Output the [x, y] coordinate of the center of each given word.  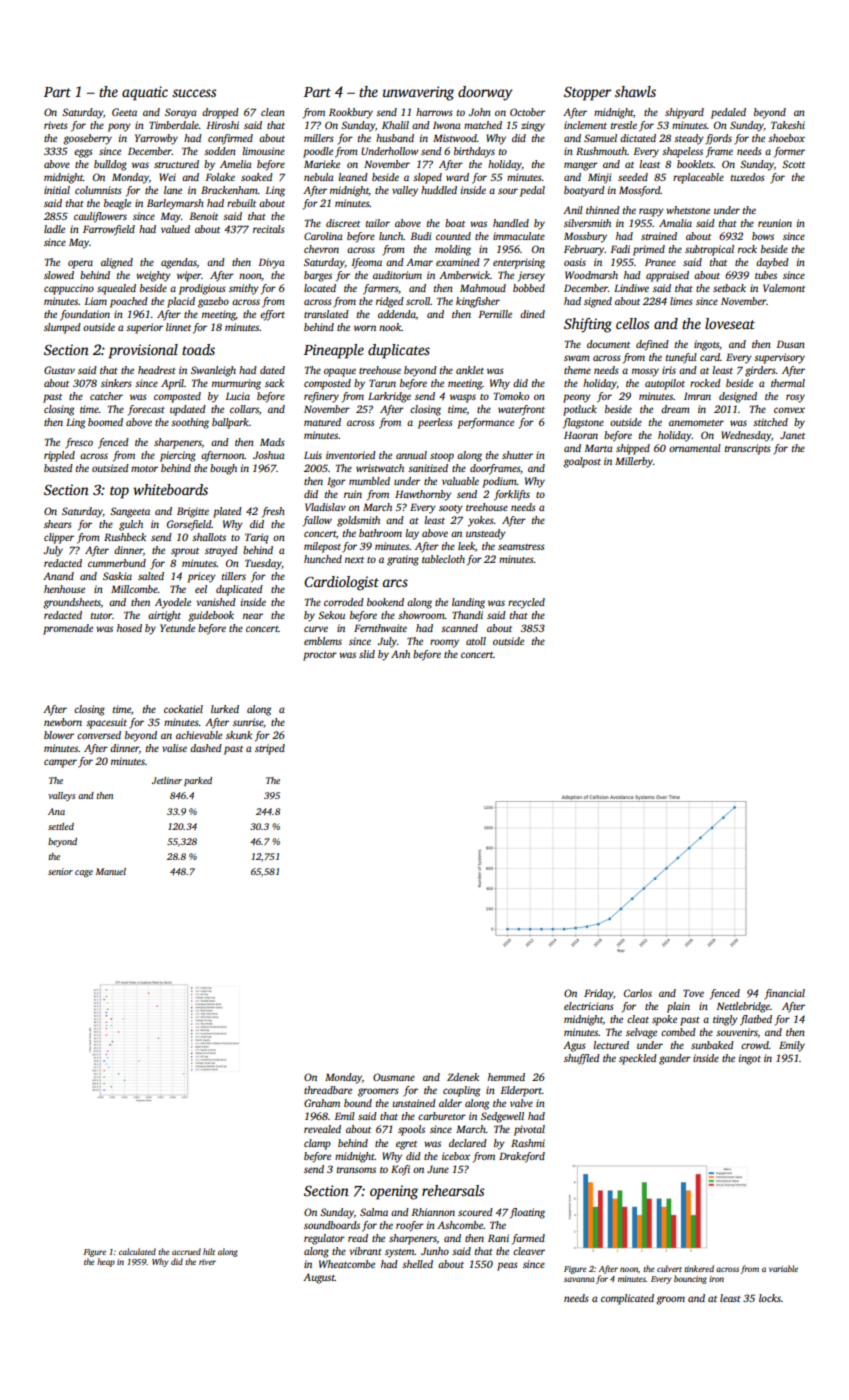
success [194, 93]
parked [198, 781]
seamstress [521, 547]
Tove [693, 993]
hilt [209, 1251]
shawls [635, 91]
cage [84, 873]
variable [783, 1268]
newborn [63, 722]
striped [270, 749]
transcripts [748, 449]
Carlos [638, 993]
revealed [322, 1129]
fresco [79, 443]
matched [483, 125]
